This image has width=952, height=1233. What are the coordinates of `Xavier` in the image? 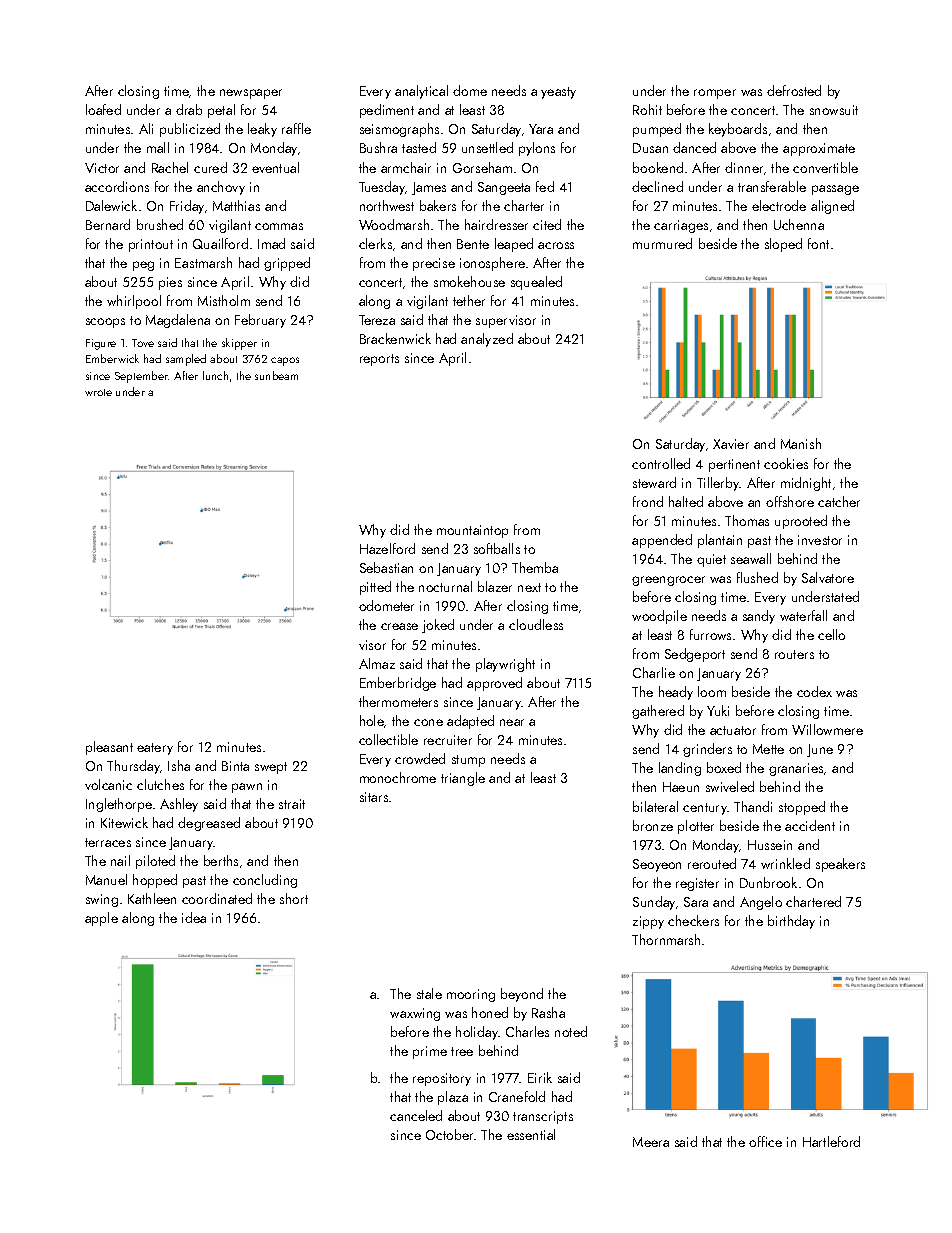 It's located at (731, 444).
